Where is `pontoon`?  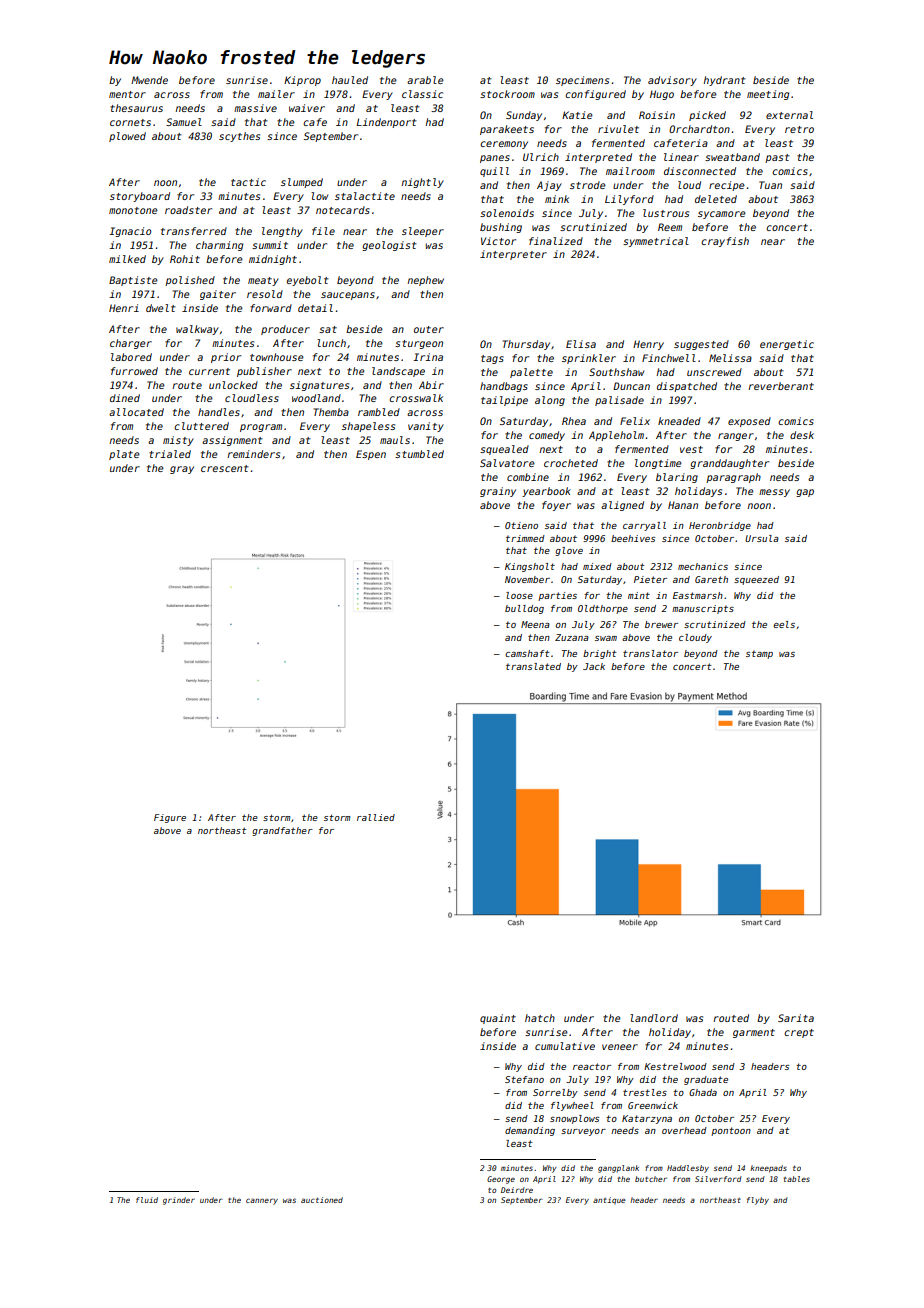
pontoon is located at coordinates (731, 1131).
